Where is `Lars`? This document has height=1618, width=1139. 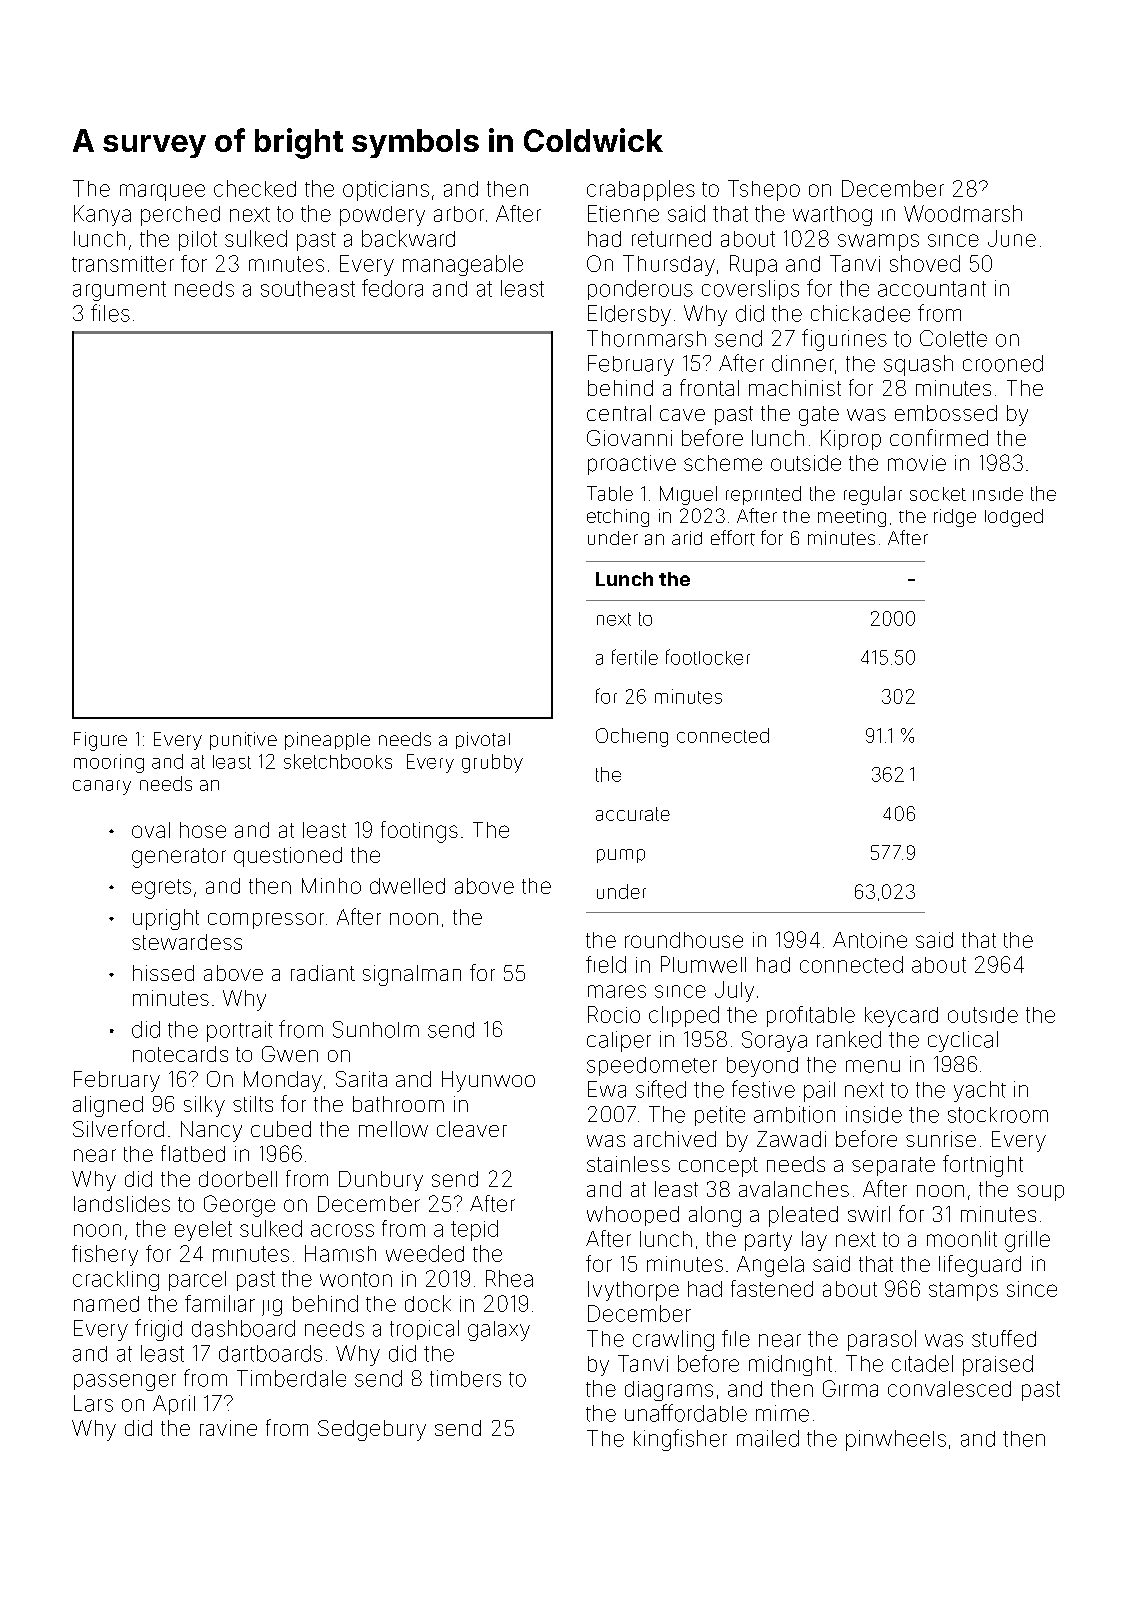
Lars is located at coordinates (93, 1403).
